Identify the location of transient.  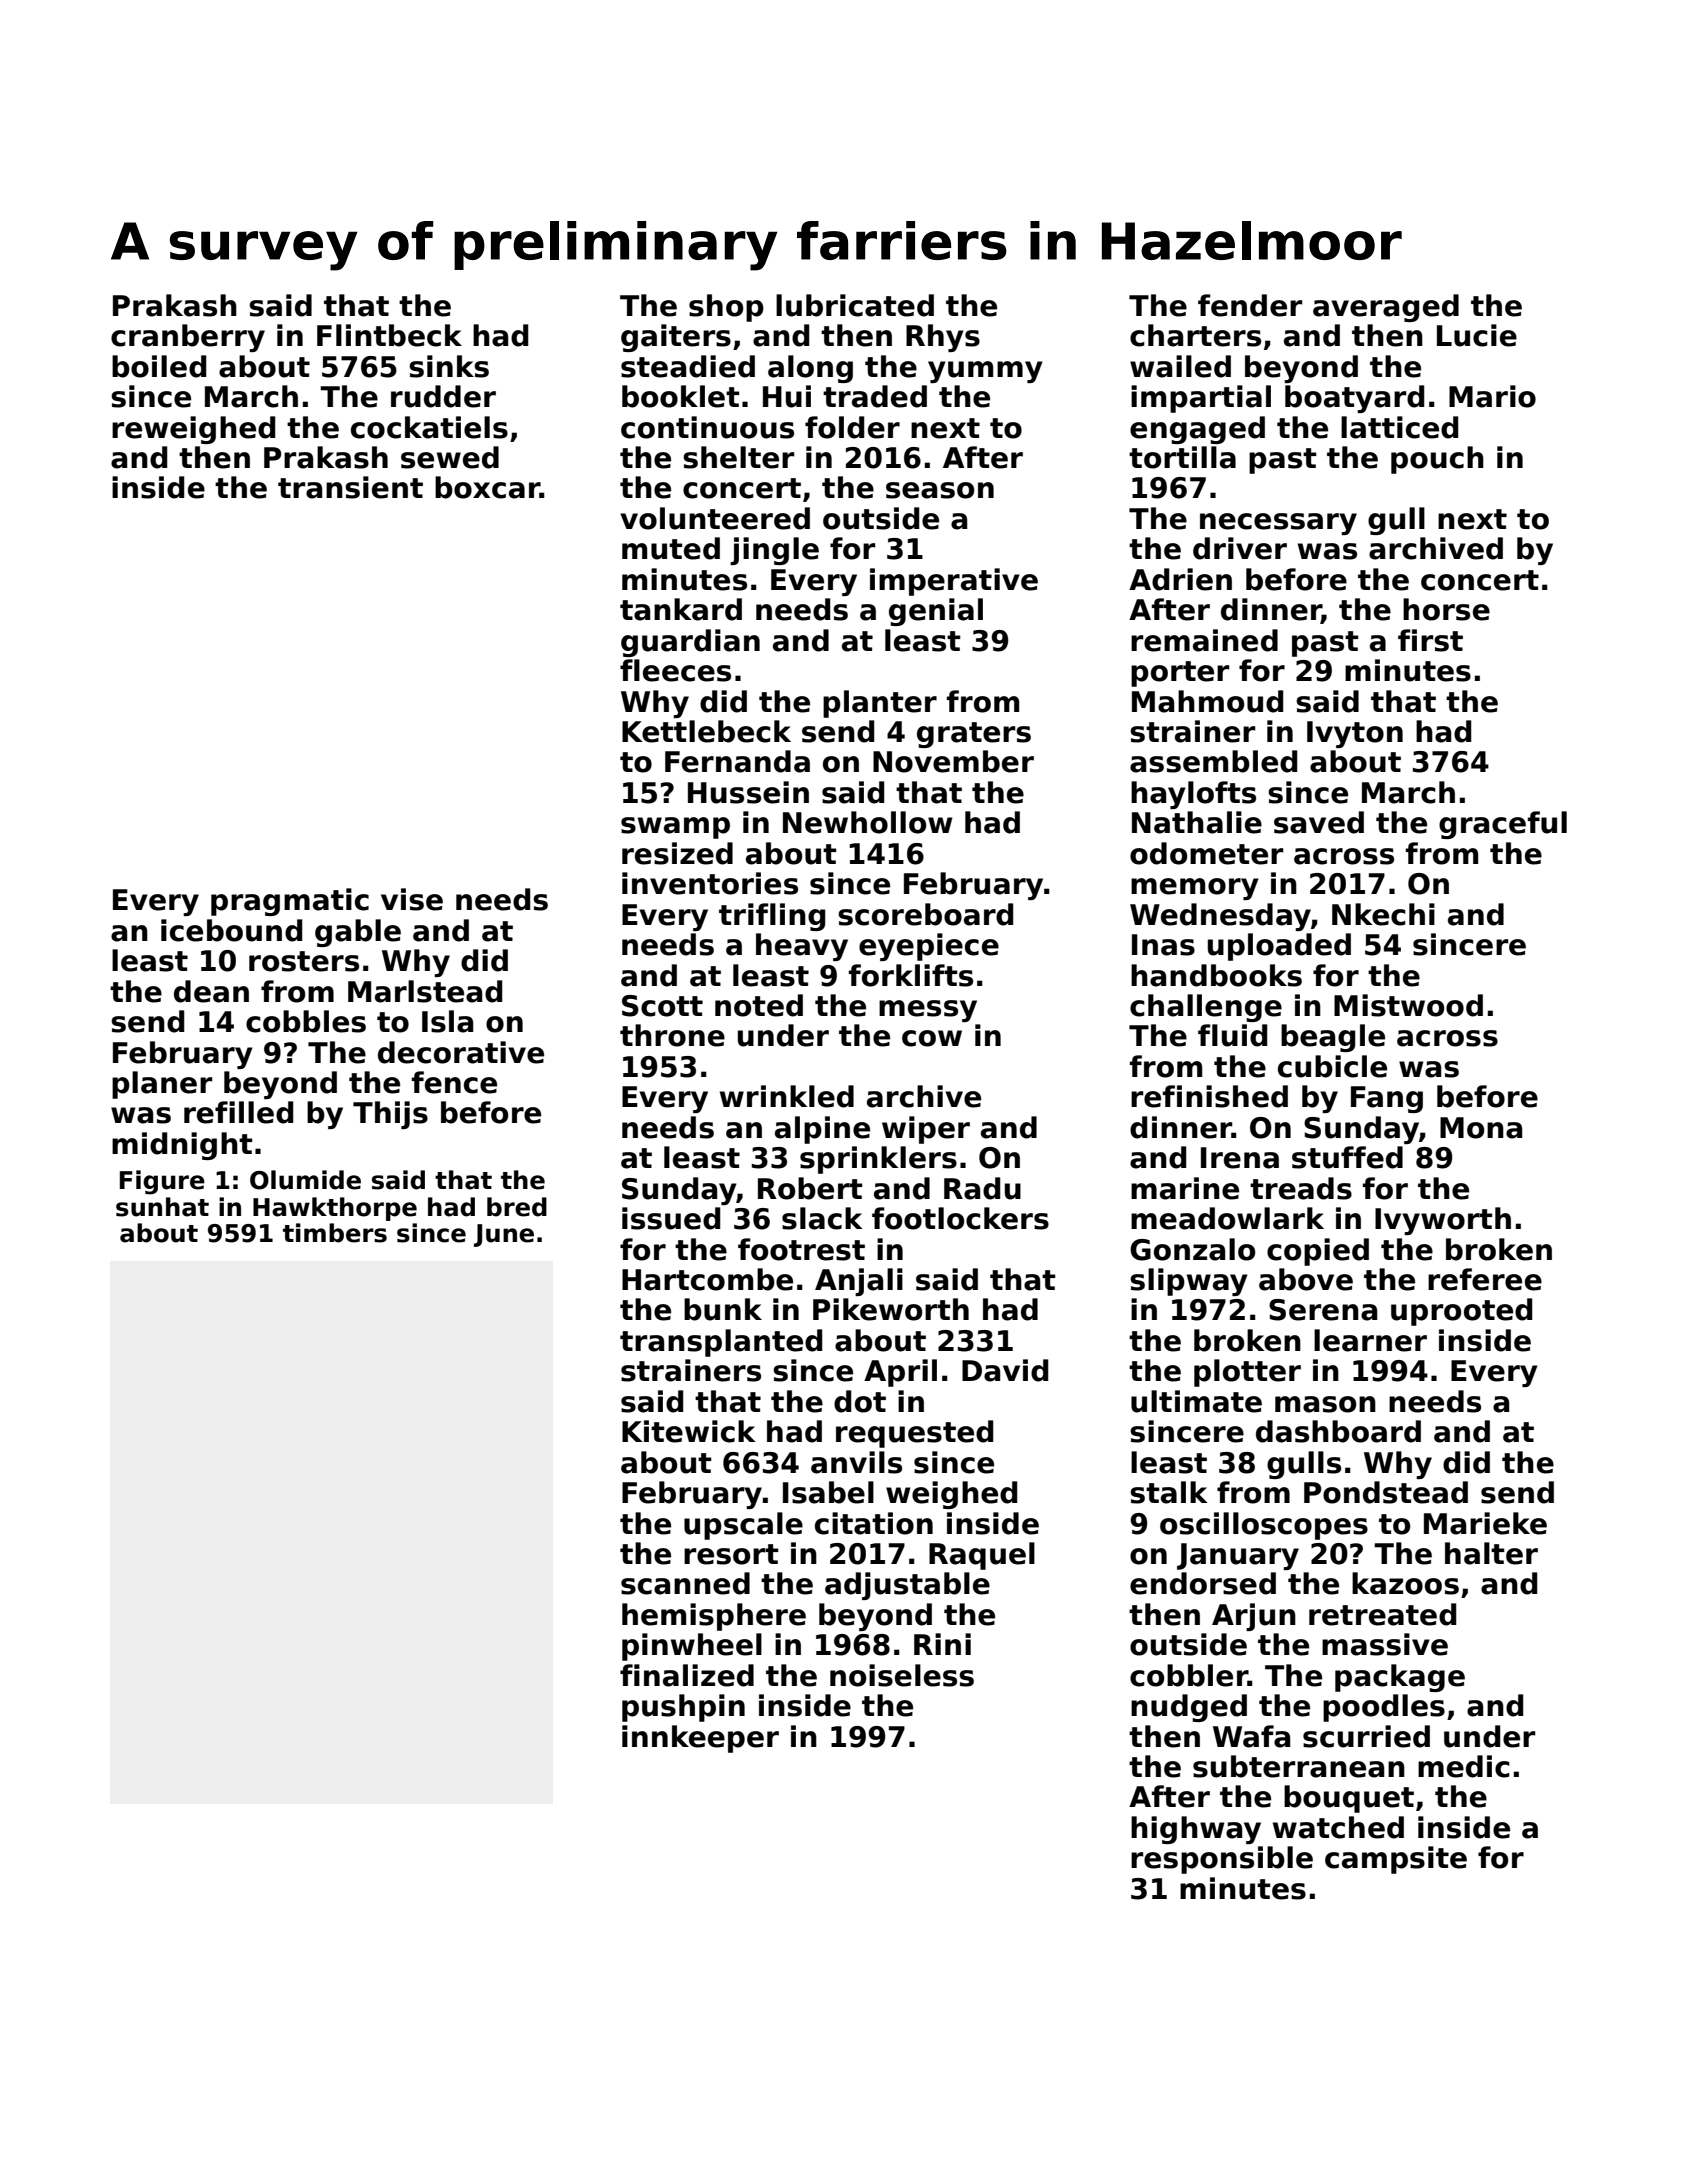
(350, 487).
